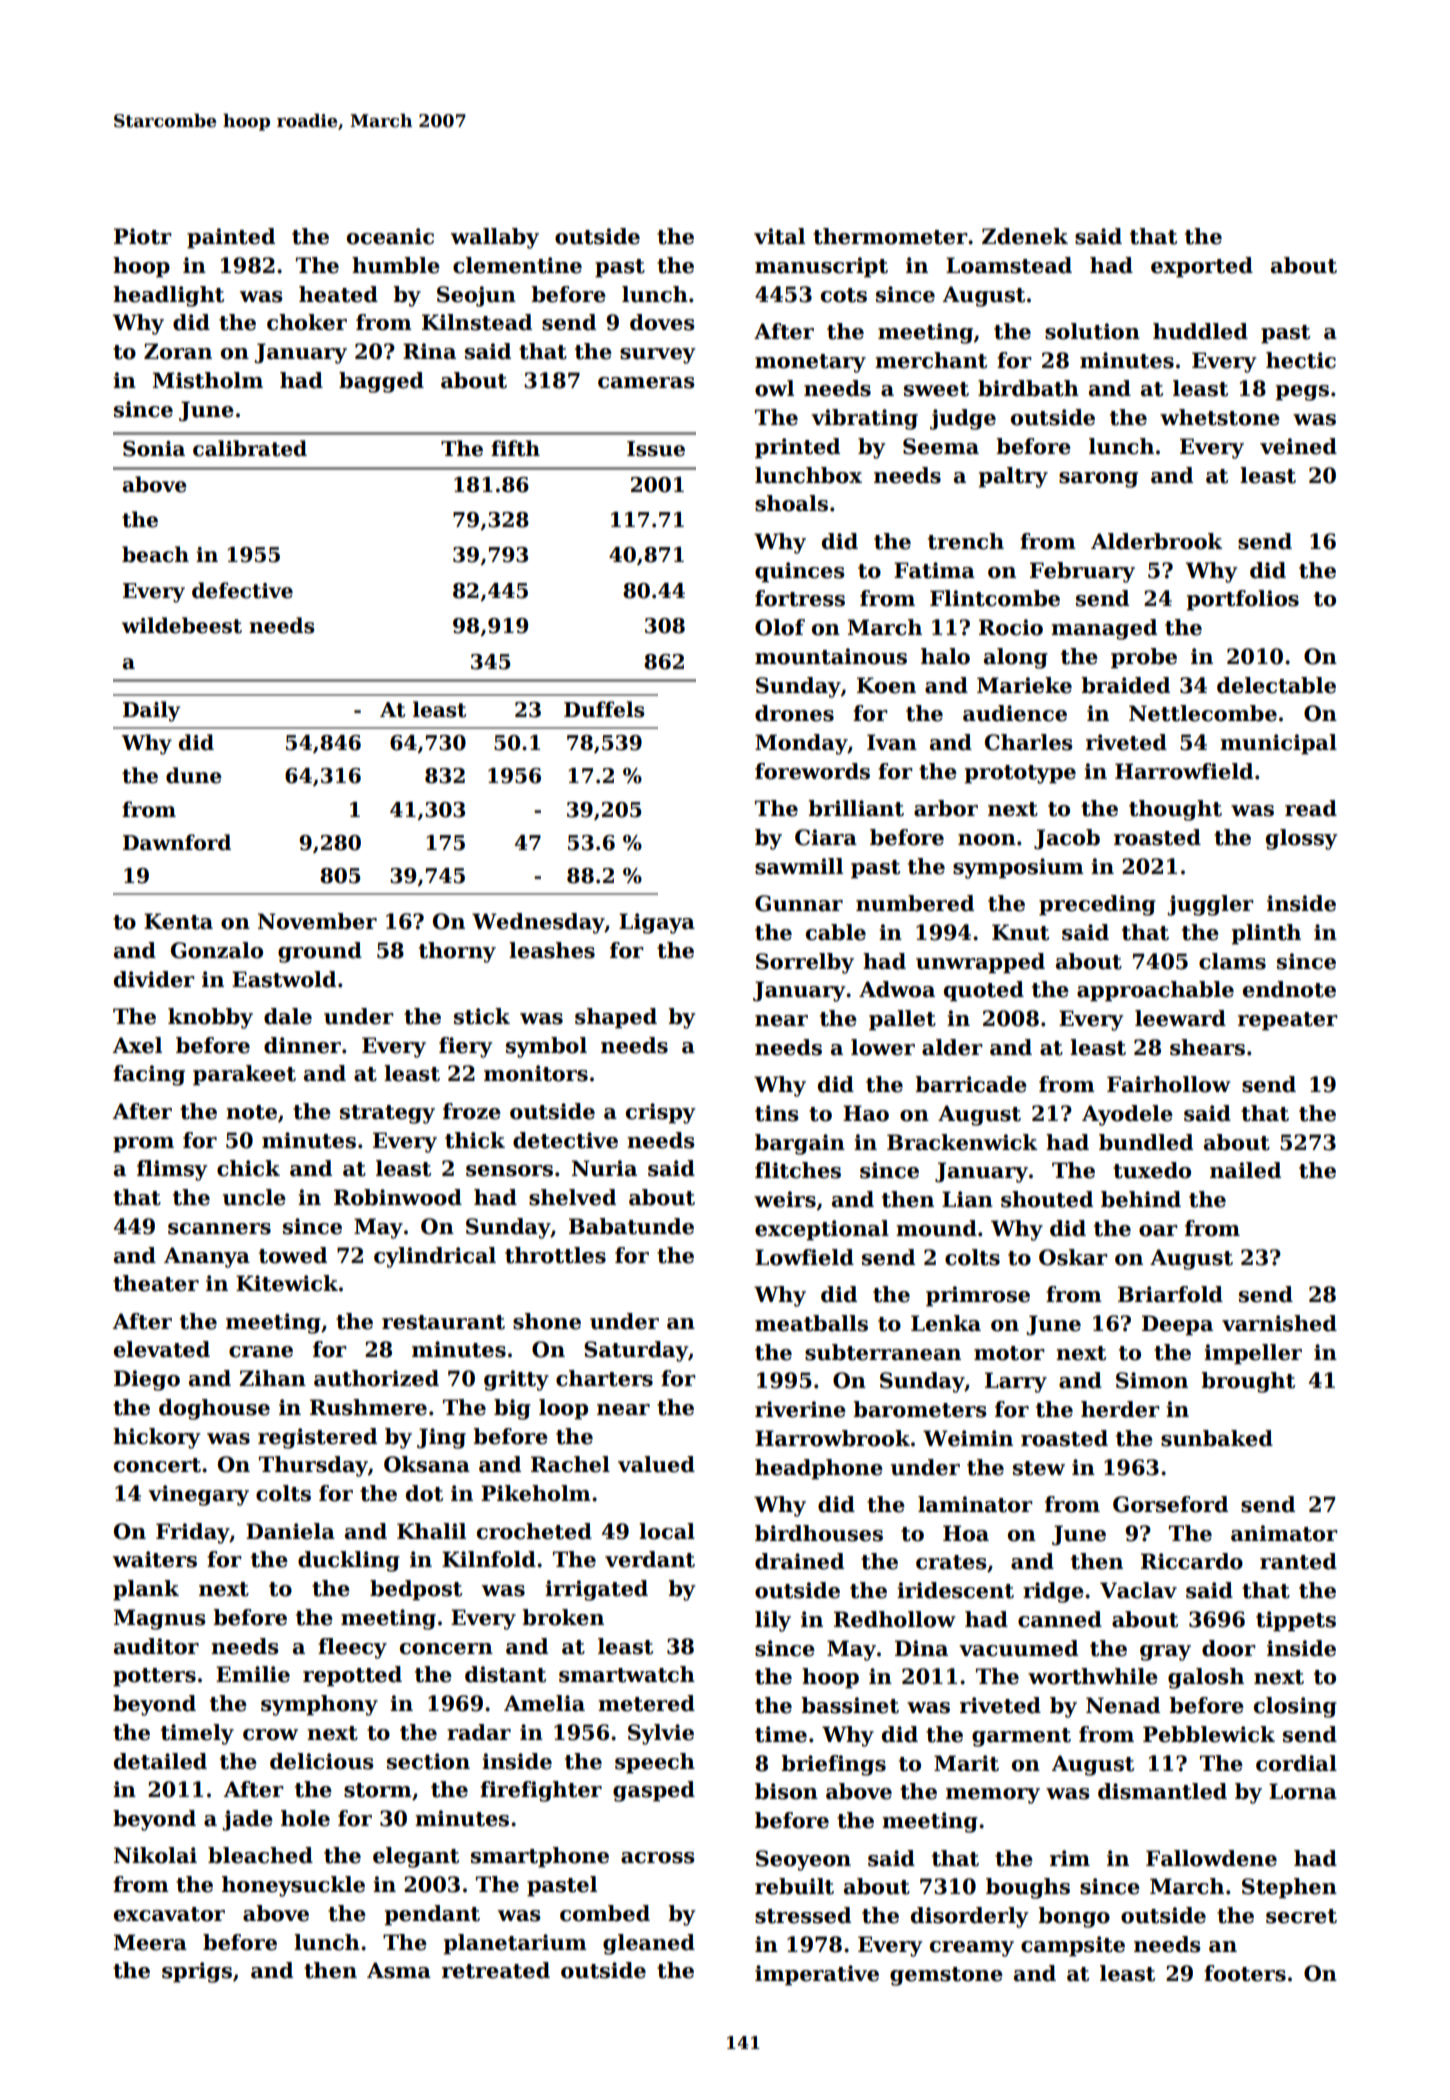  What do you see at coordinates (794, 1886) in the page?
I see `rebuilt` at bounding box center [794, 1886].
